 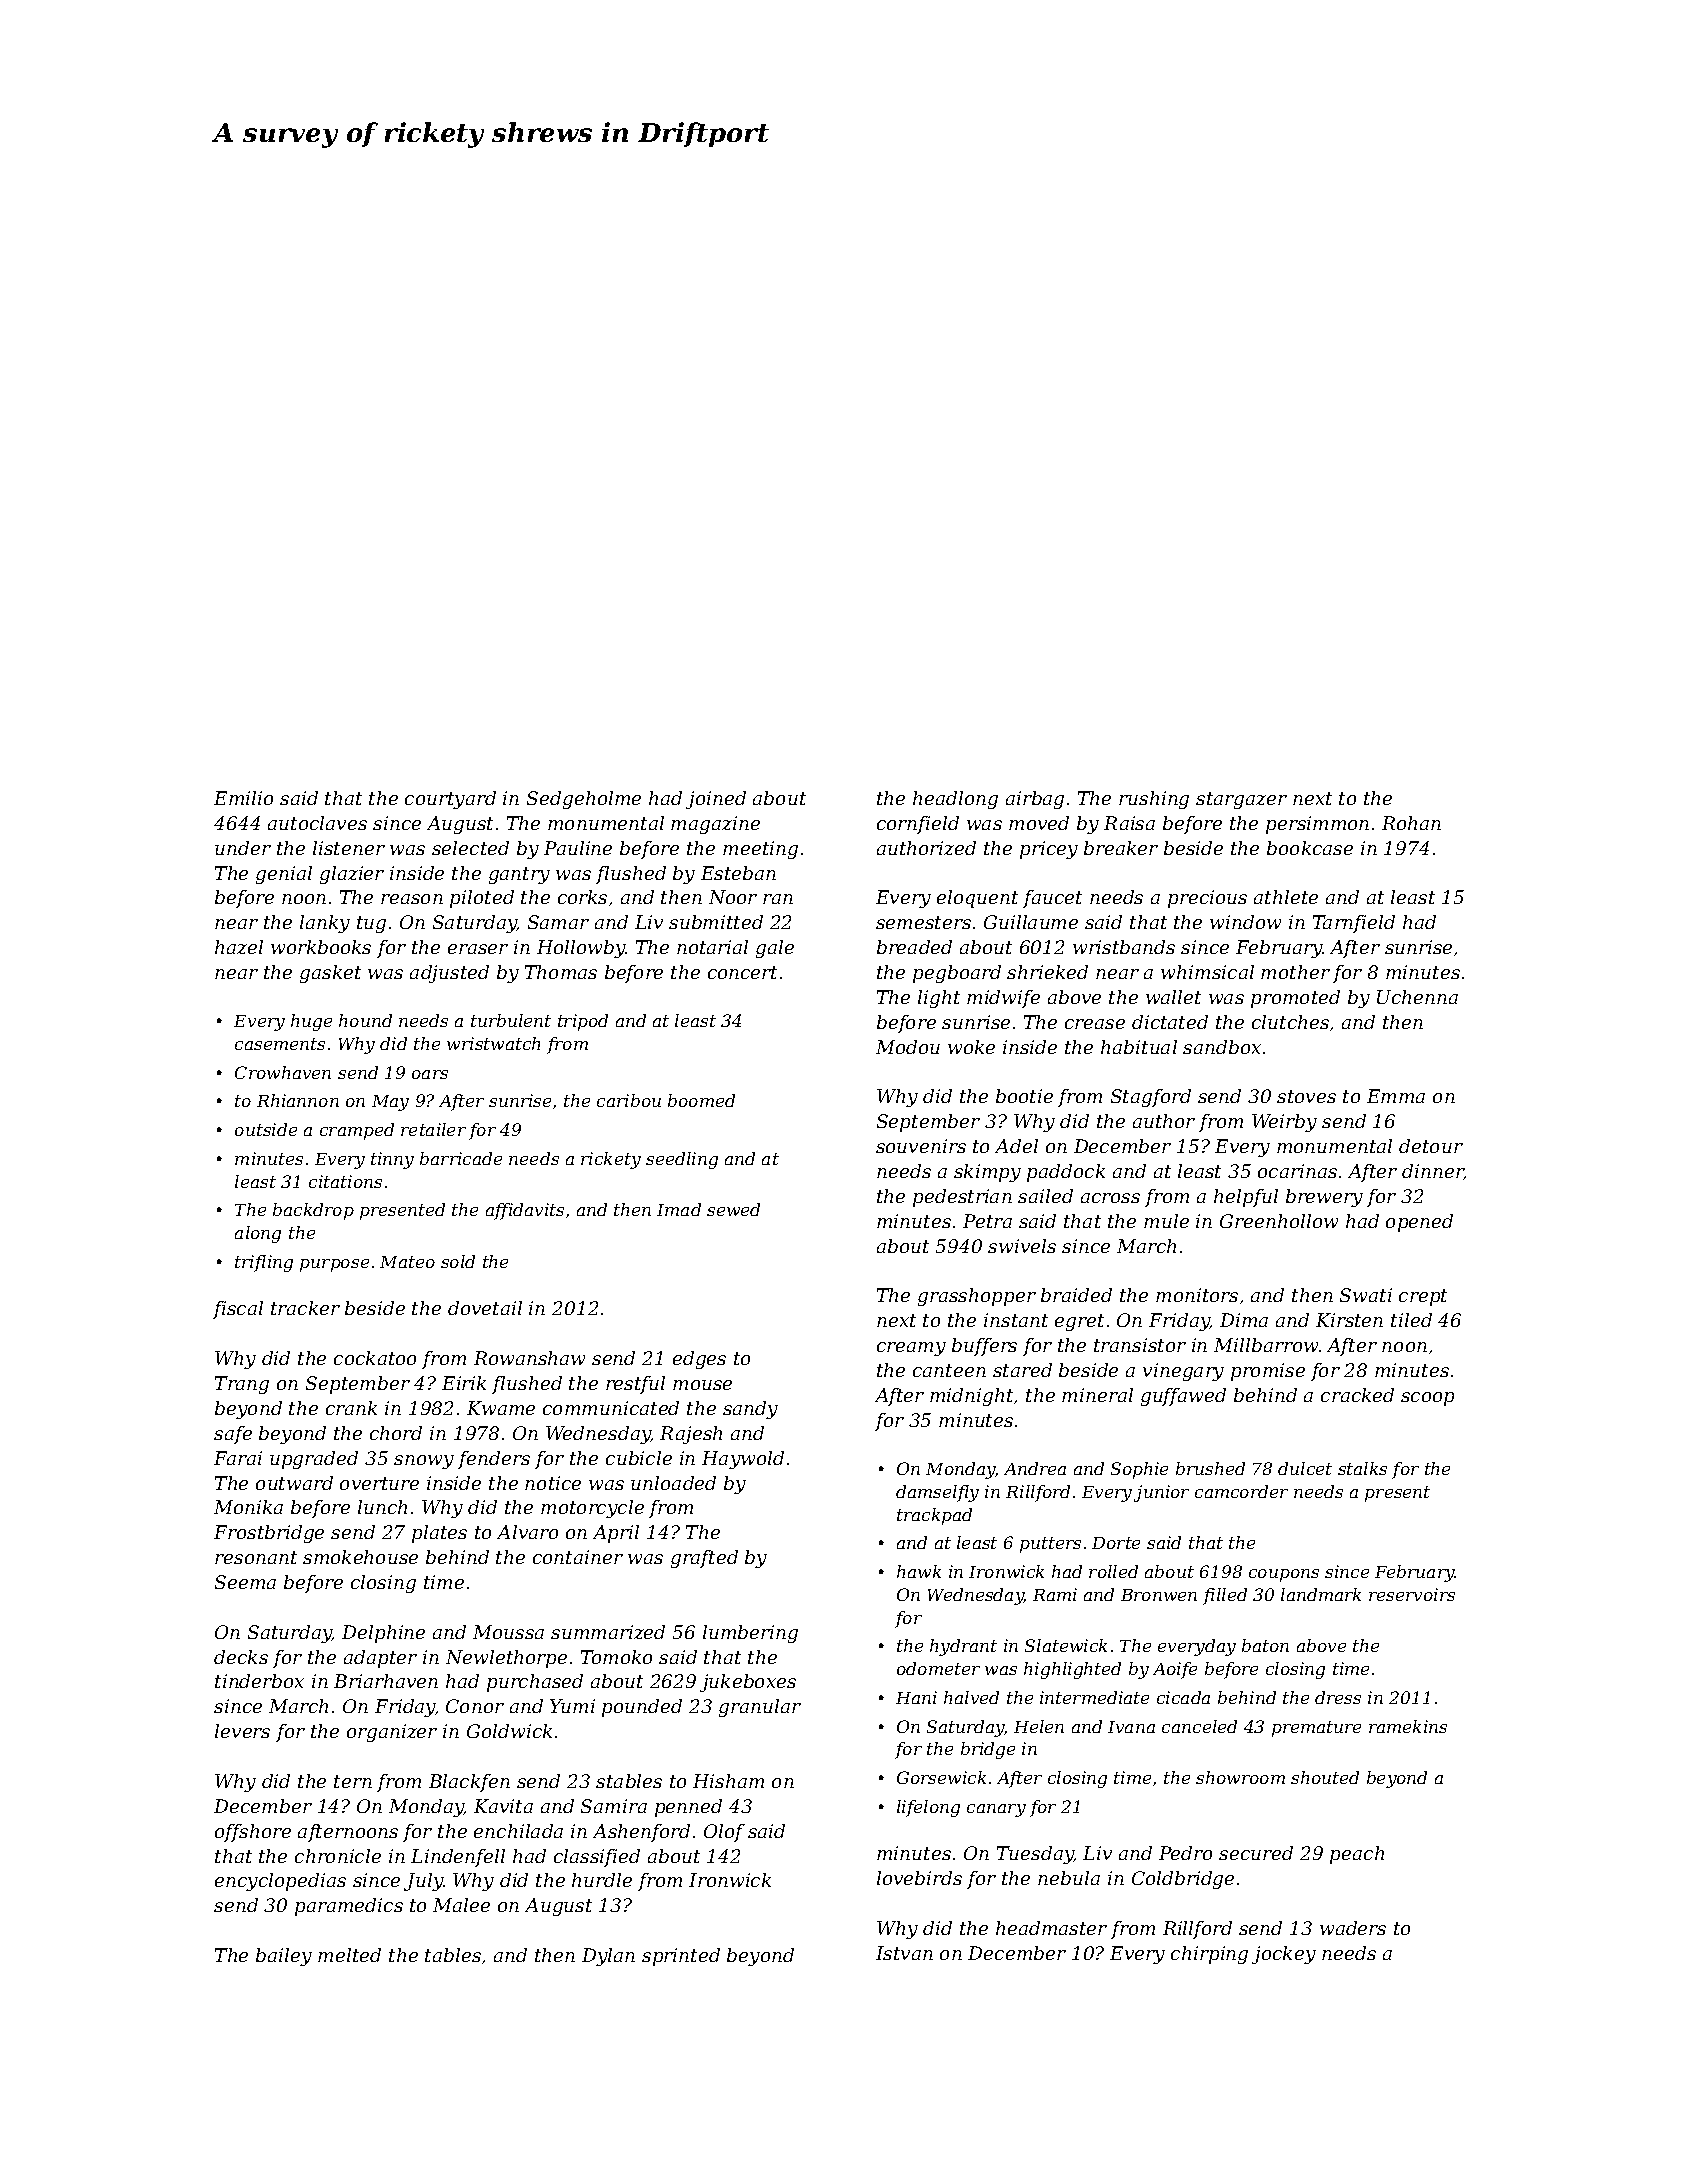 I want to click on reservoirs, so click(x=1412, y=1594).
